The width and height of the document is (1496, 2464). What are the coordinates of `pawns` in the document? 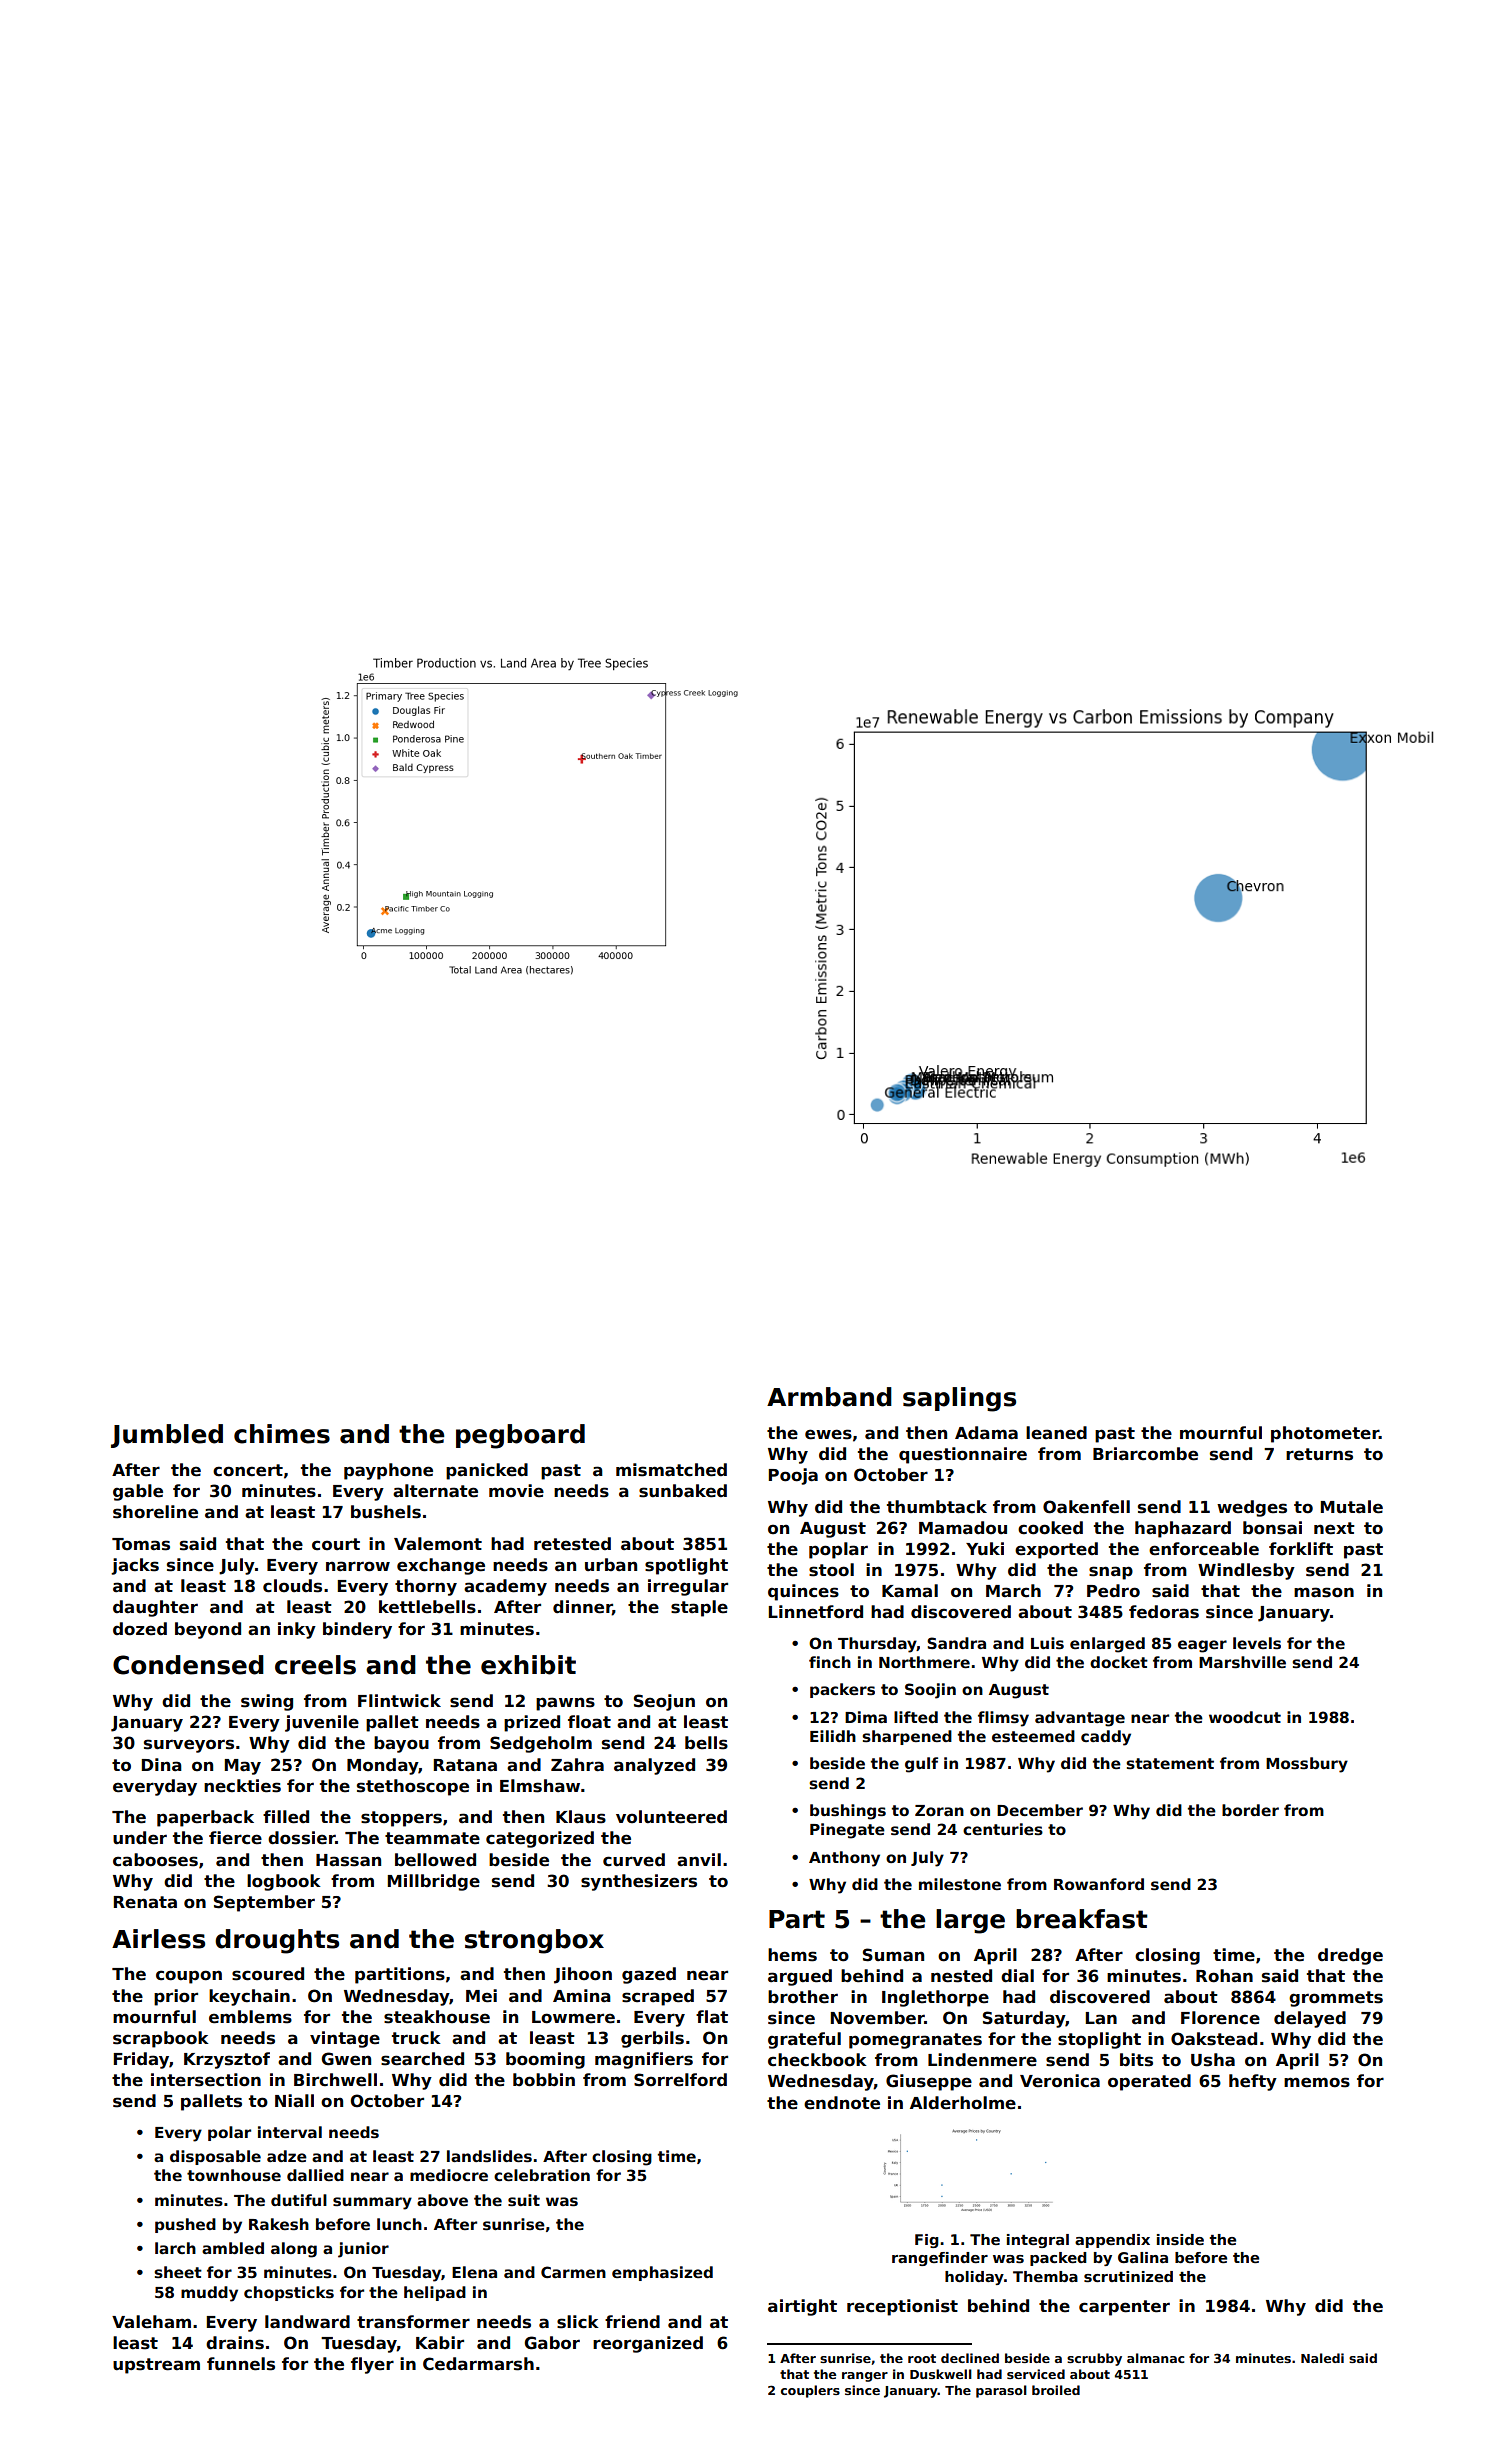 It's located at (565, 1704).
